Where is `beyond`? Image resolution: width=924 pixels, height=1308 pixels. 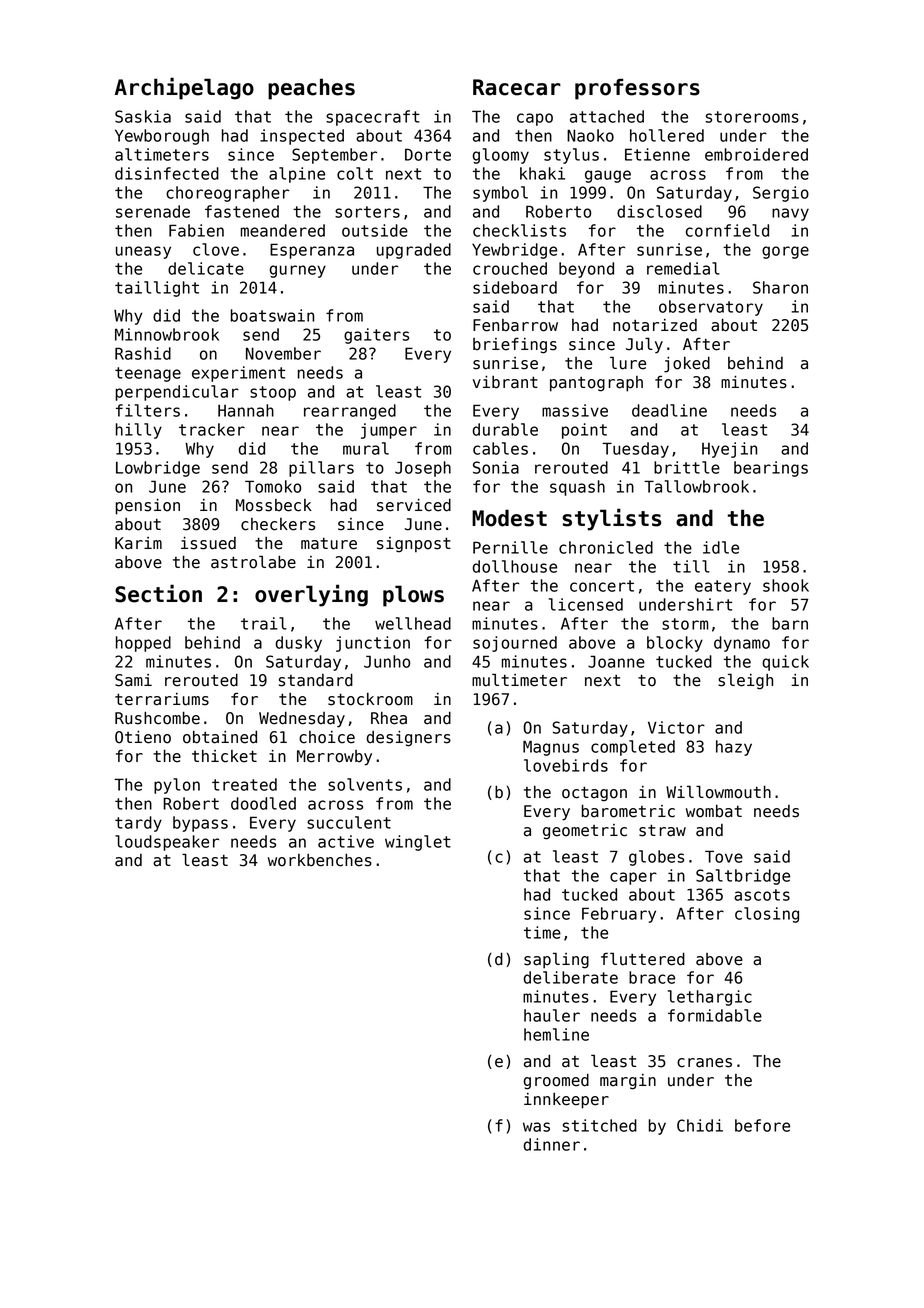
beyond is located at coordinates (586, 270).
